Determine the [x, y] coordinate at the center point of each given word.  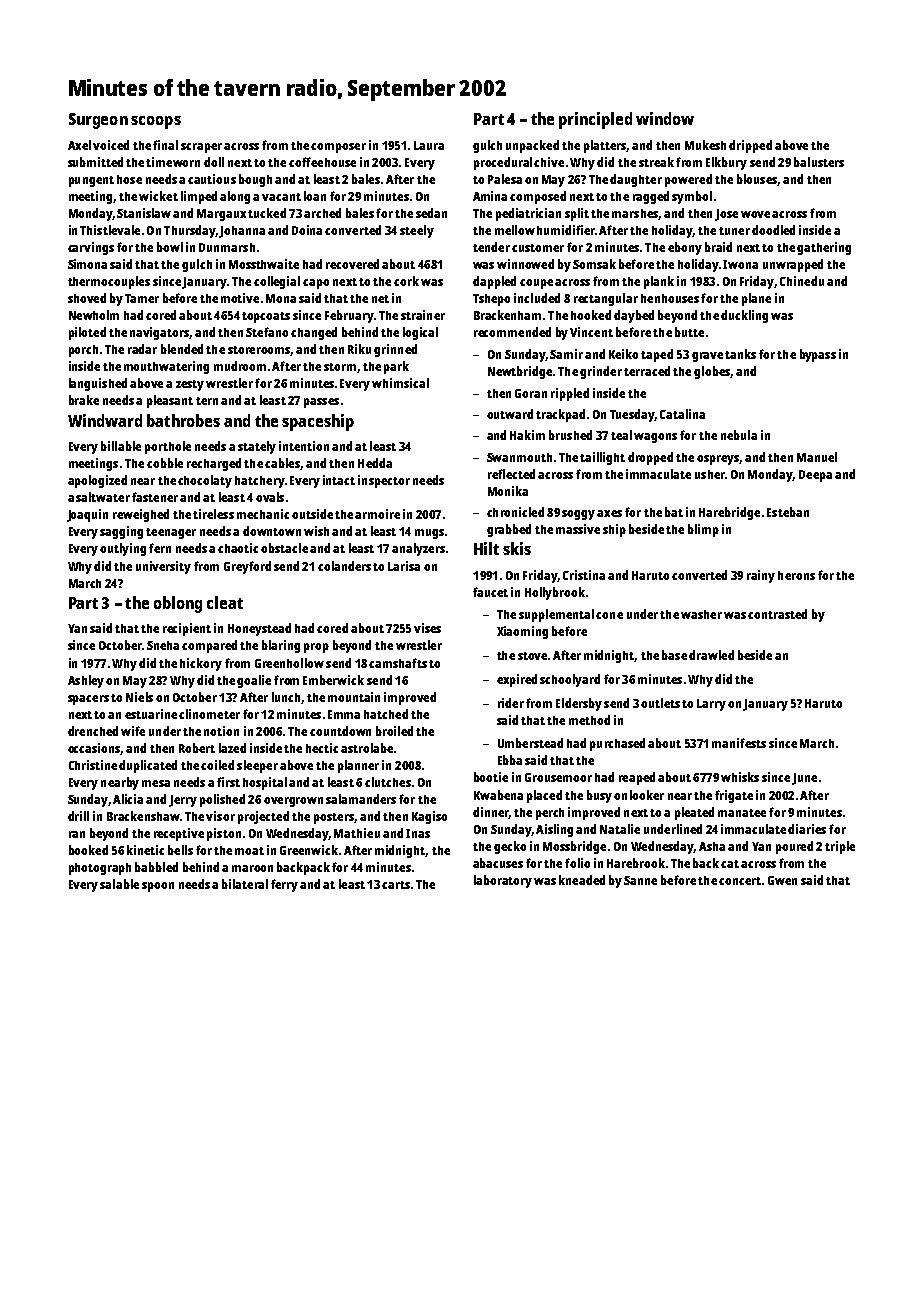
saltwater [103, 497]
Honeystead [259, 629]
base [674, 655]
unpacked [532, 146]
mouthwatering [166, 367]
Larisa [404, 566]
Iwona [740, 264]
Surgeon [98, 121]
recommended [512, 332]
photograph [100, 869]
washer [701, 614]
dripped [750, 146]
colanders [344, 566]
